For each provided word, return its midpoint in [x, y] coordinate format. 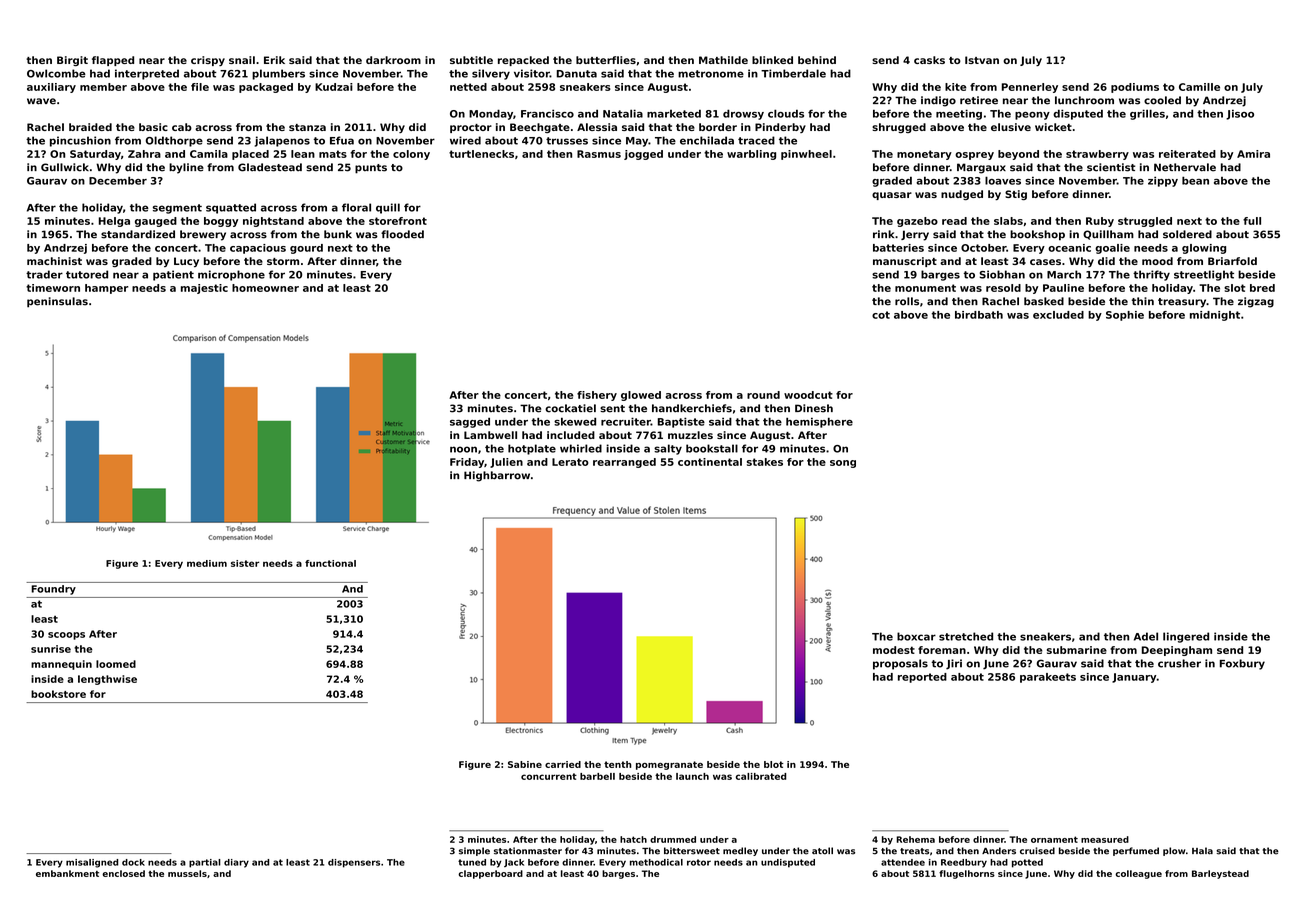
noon [463, 449]
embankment [67, 873]
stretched [966, 636]
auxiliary [51, 88]
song [843, 464]
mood [1157, 261]
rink [883, 234]
